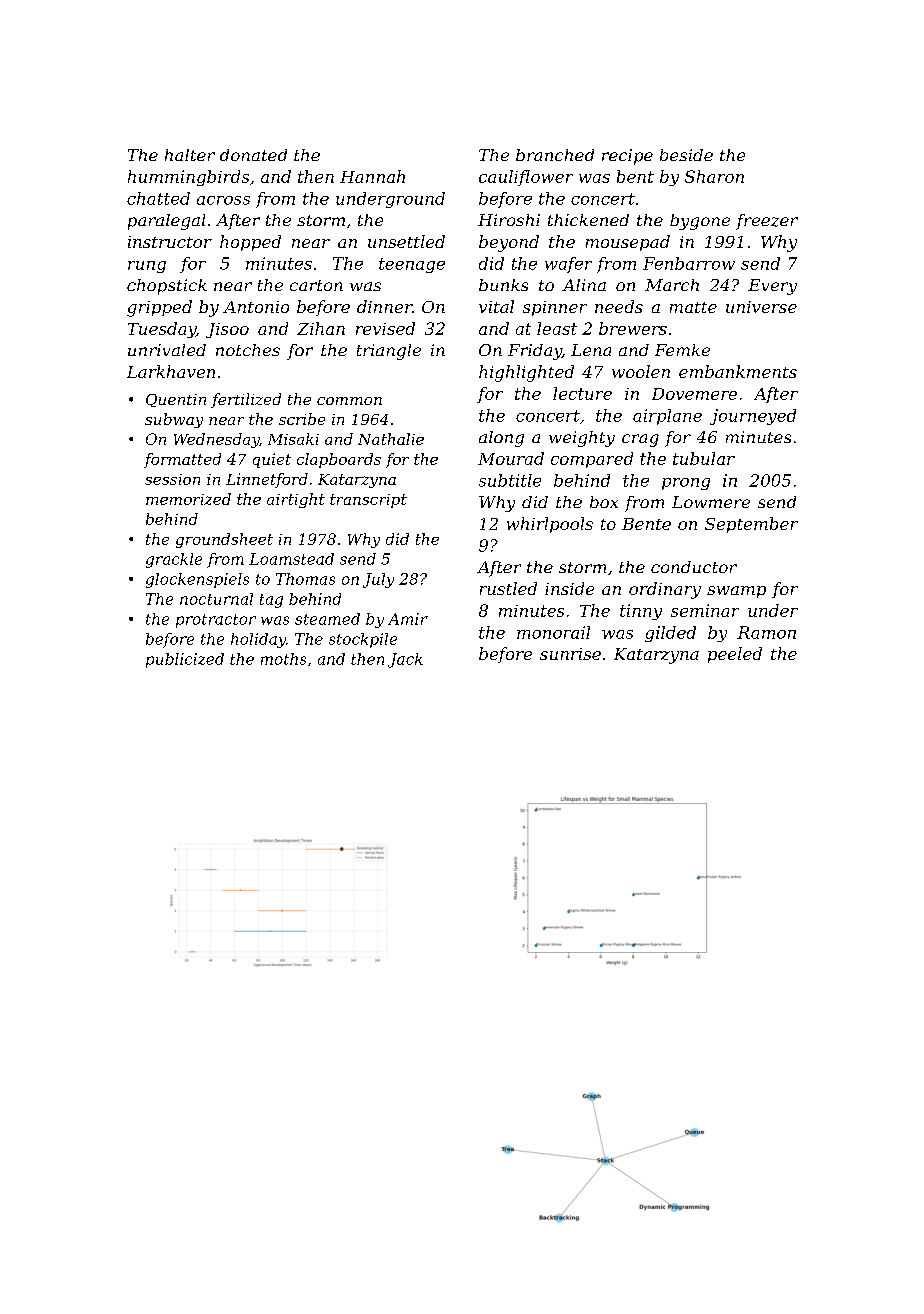  Describe the element at coordinates (224, 540) in the screenshot. I see `groundsheet` at that location.
